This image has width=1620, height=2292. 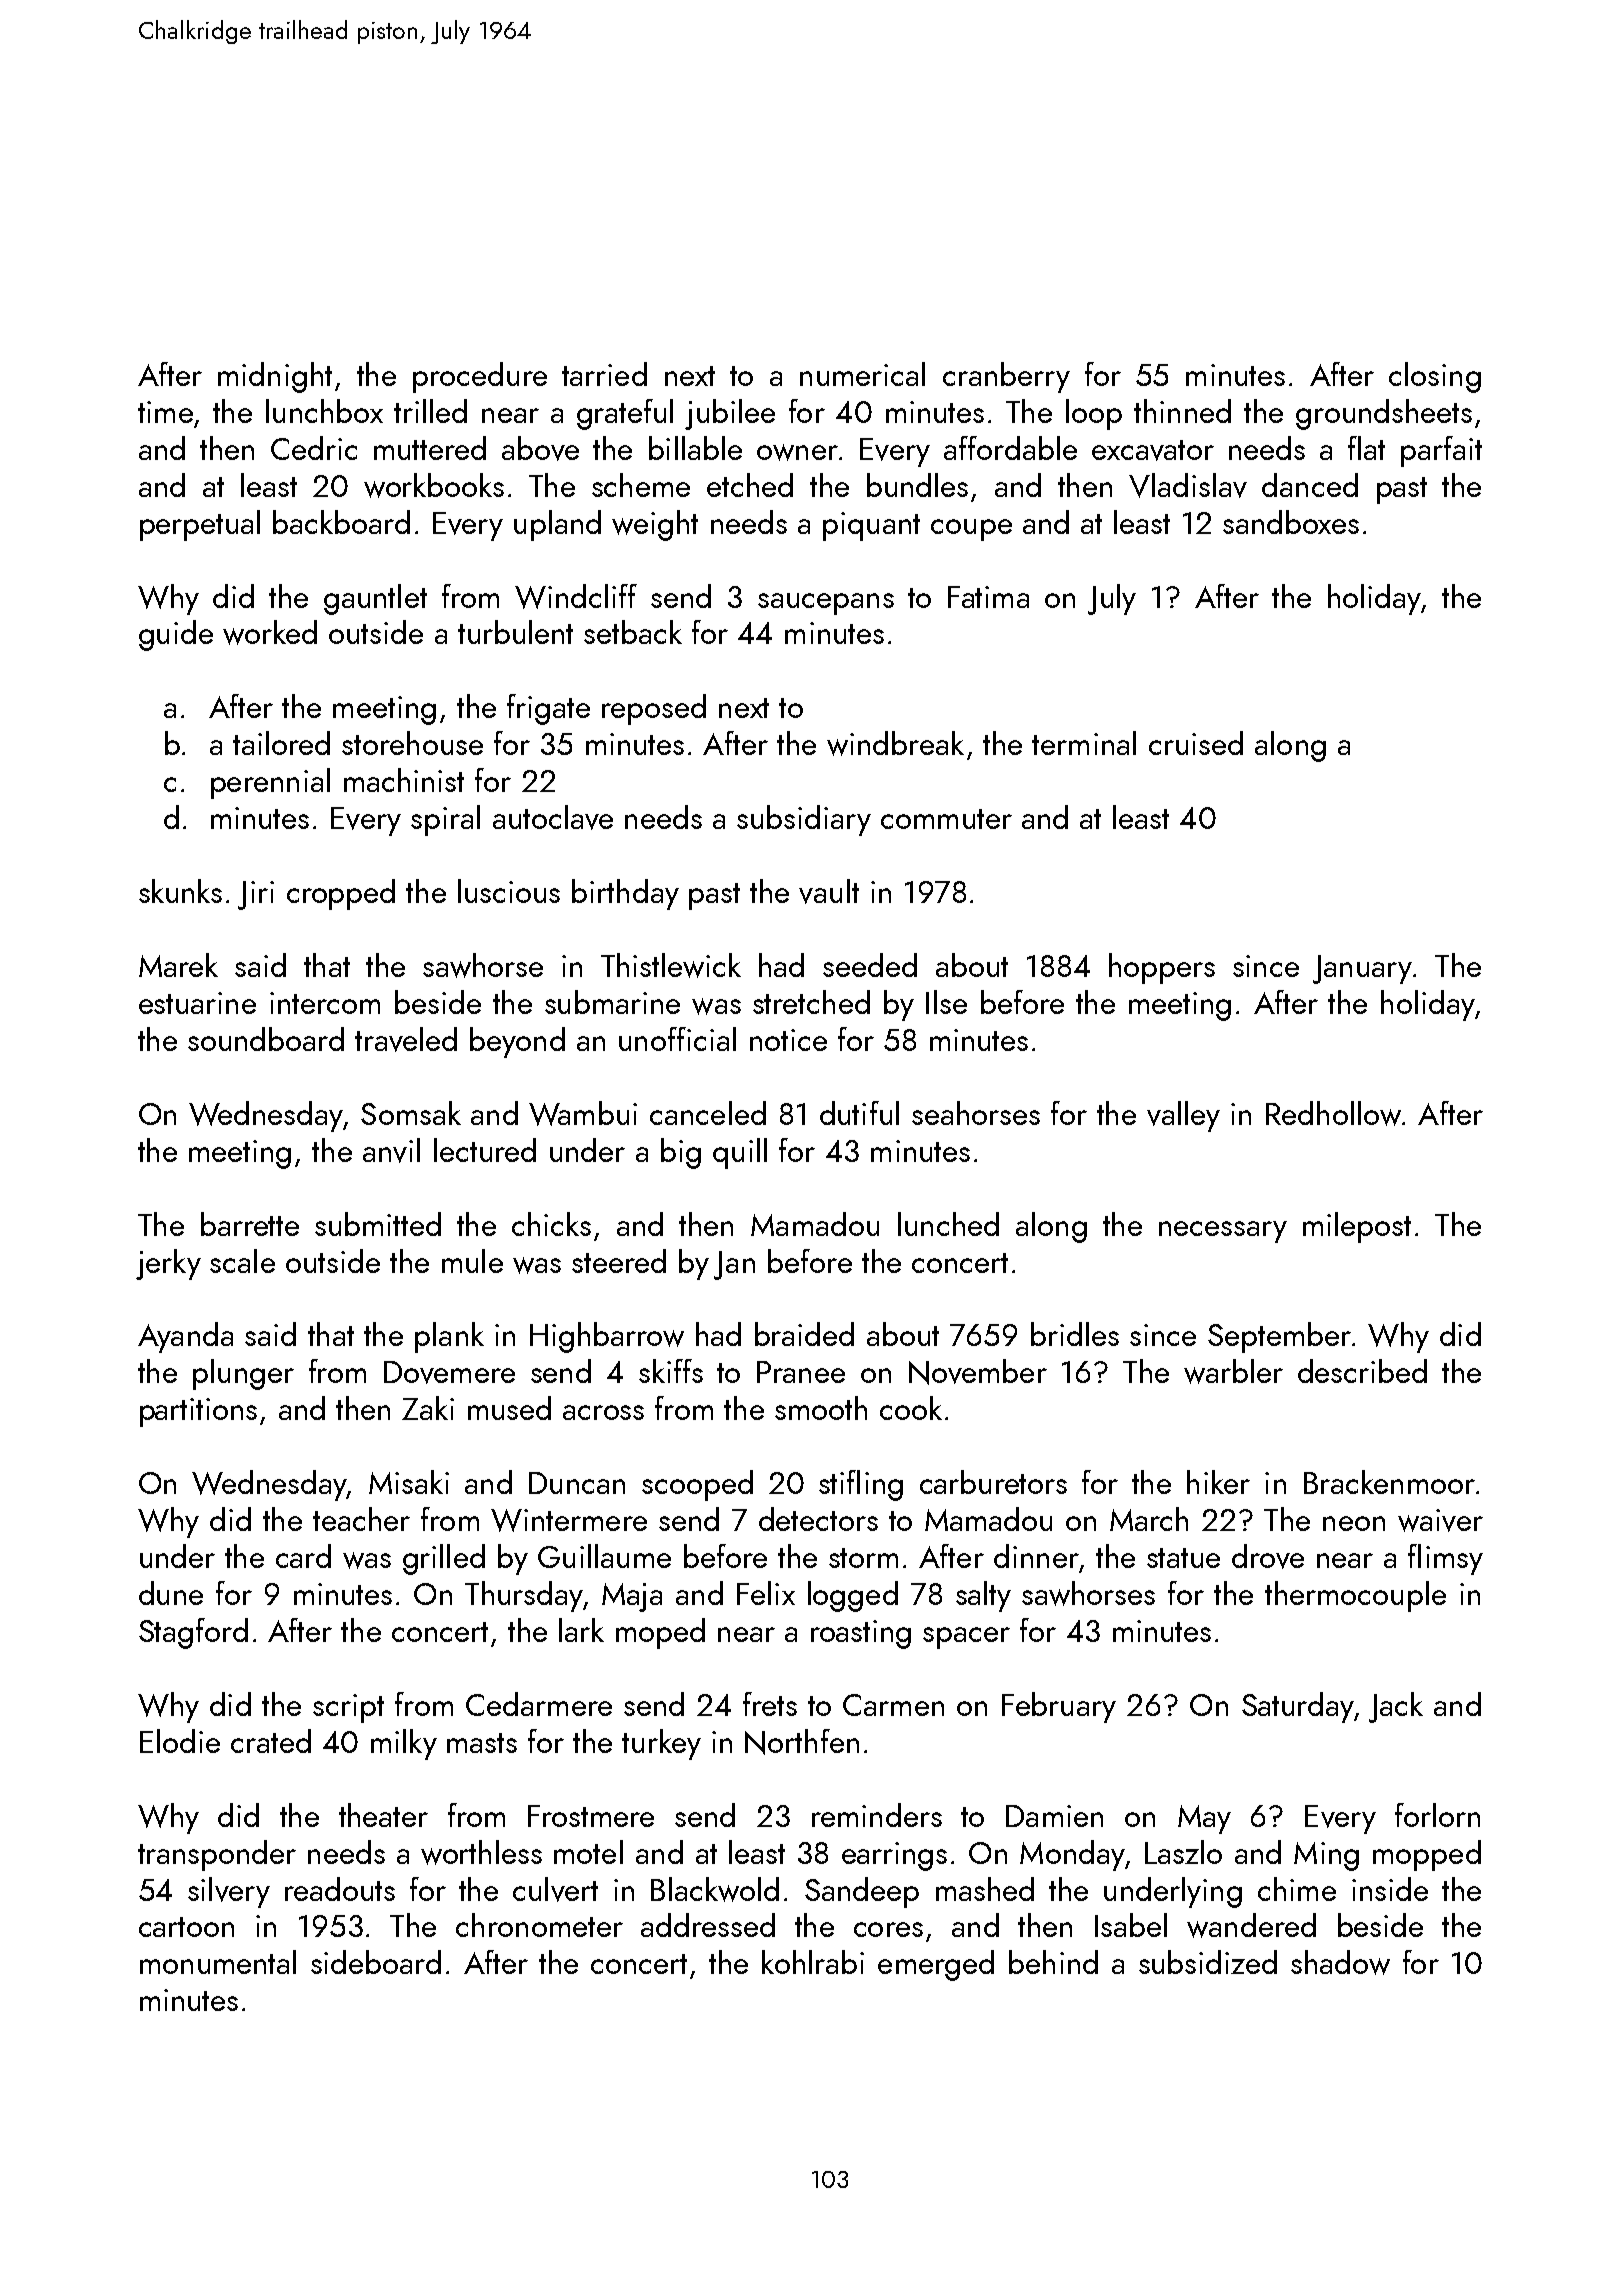 What do you see at coordinates (449, 1337) in the image?
I see `plank` at bounding box center [449, 1337].
